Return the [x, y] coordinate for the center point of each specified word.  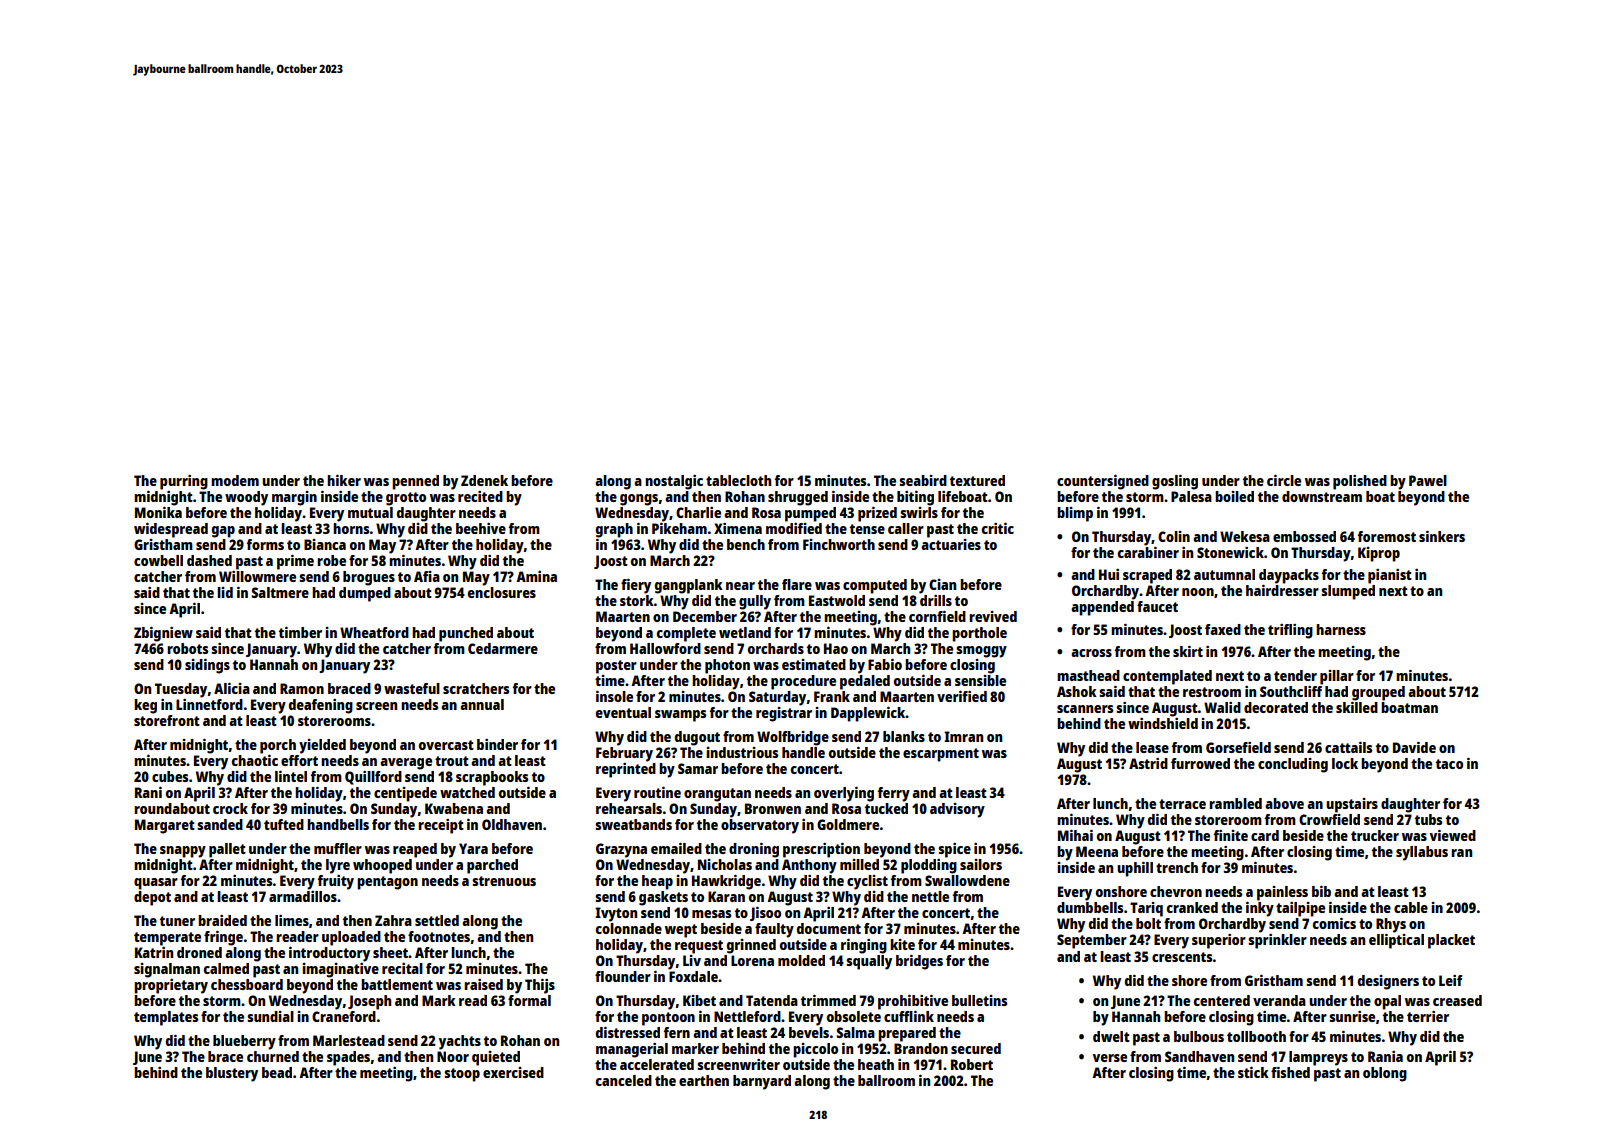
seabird [923, 480]
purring [184, 482]
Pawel [1428, 480]
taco [1449, 764]
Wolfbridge [793, 738]
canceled [624, 1080]
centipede [405, 794]
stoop [462, 1075]
